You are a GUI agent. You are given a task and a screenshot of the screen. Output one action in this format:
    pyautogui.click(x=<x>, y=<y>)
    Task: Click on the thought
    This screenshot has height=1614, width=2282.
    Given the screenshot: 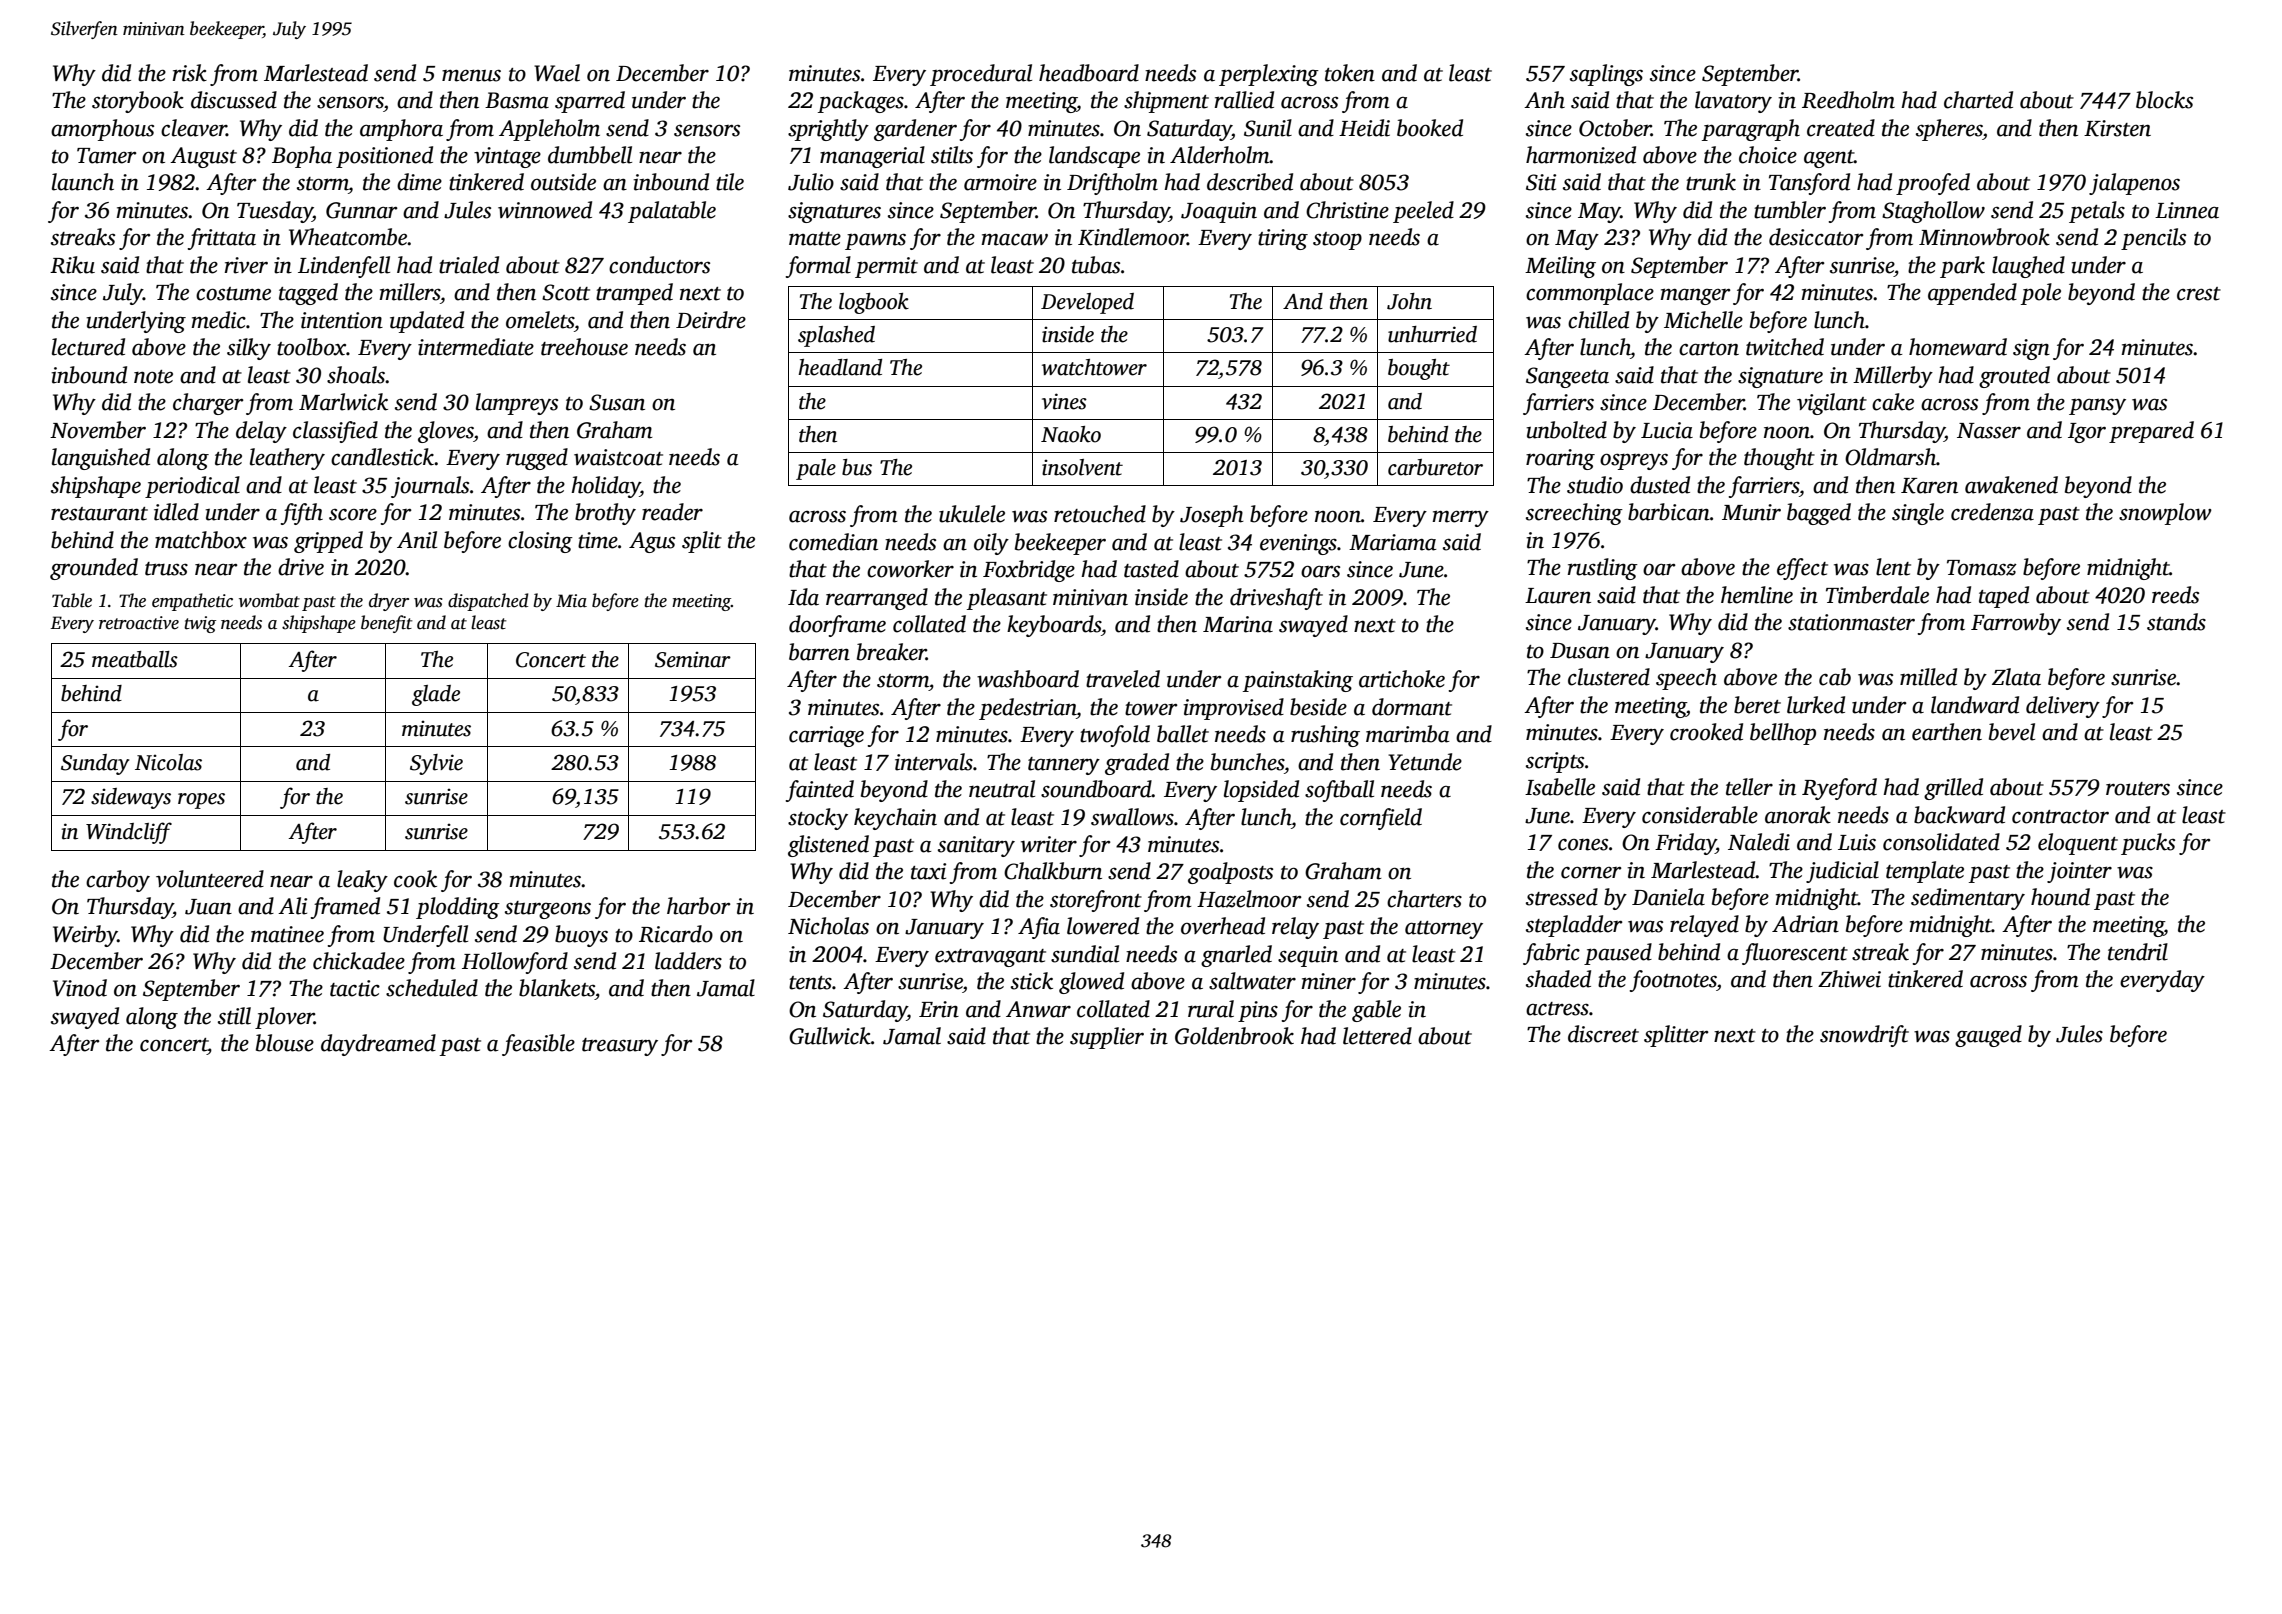 What is the action you would take?
    pyautogui.click(x=1779, y=459)
